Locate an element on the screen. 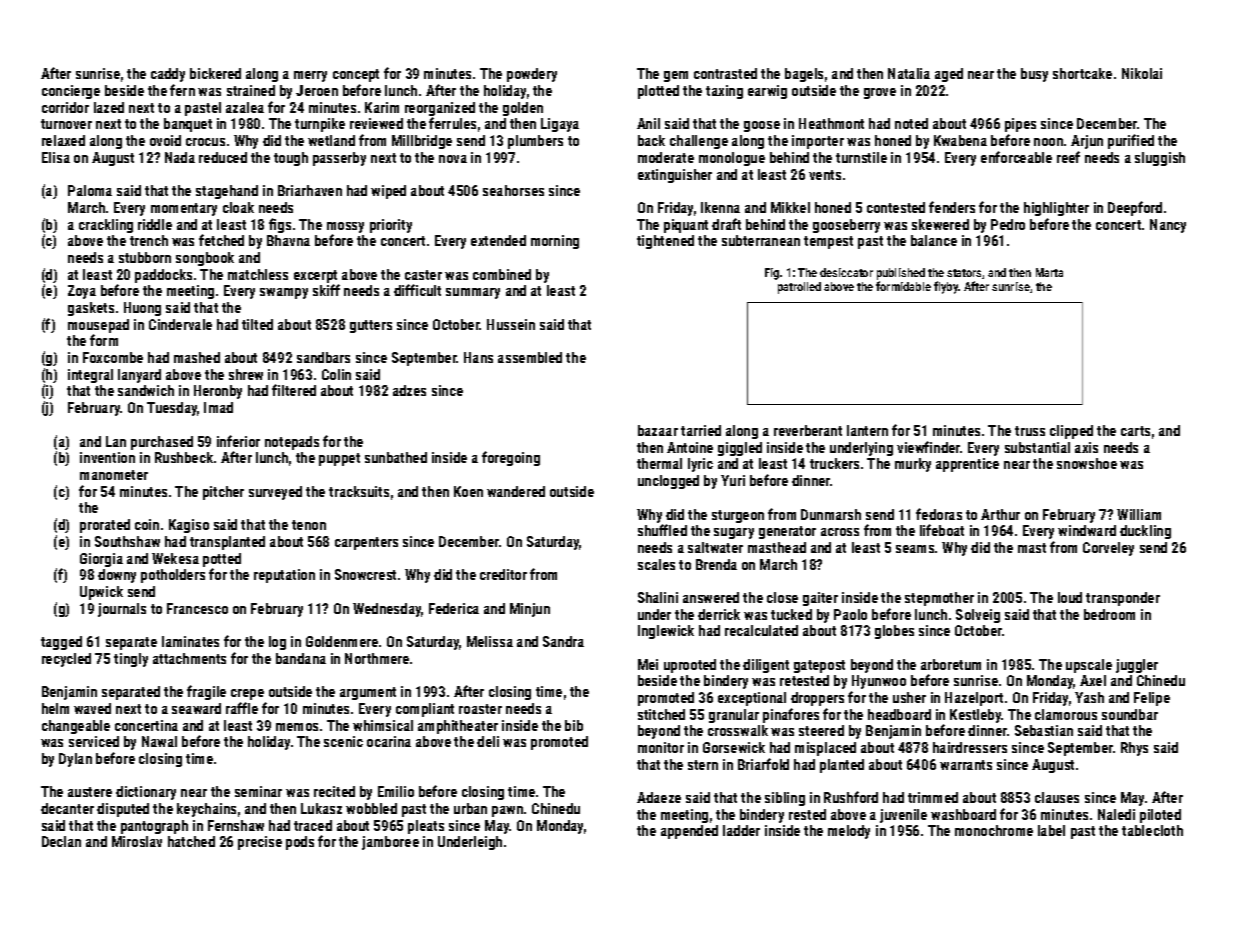 This screenshot has height=952, width=1233. Natalia is located at coordinates (909, 73).
